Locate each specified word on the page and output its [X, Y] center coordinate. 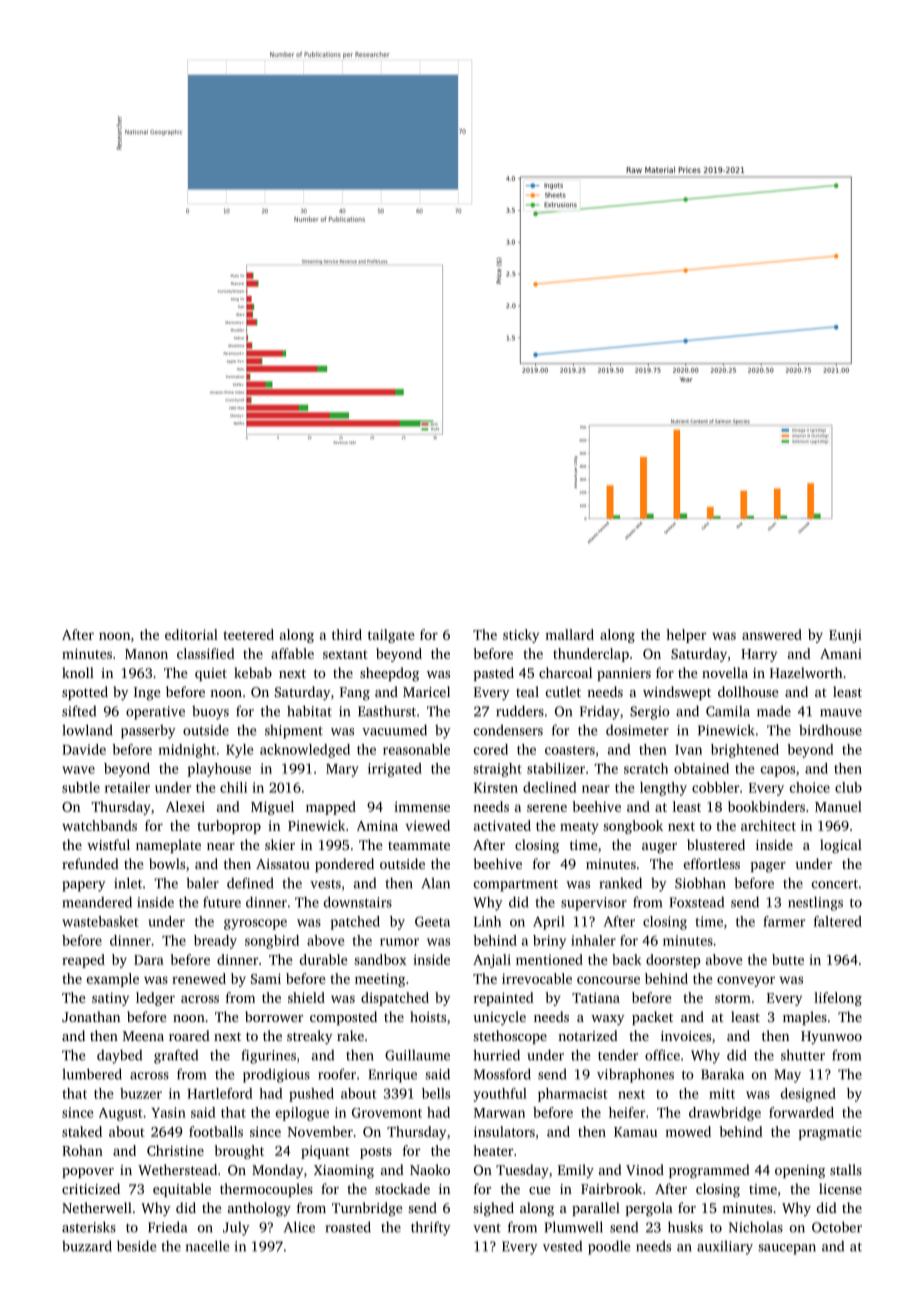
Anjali [492, 961]
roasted [348, 1227]
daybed [119, 1057]
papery [84, 886]
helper [686, 636]
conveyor [746, 981]
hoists [428, 1016]
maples [805, 1018]
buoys [210, 713]
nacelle [207, 1246]
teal [527, 691]
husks [685, 1227]
